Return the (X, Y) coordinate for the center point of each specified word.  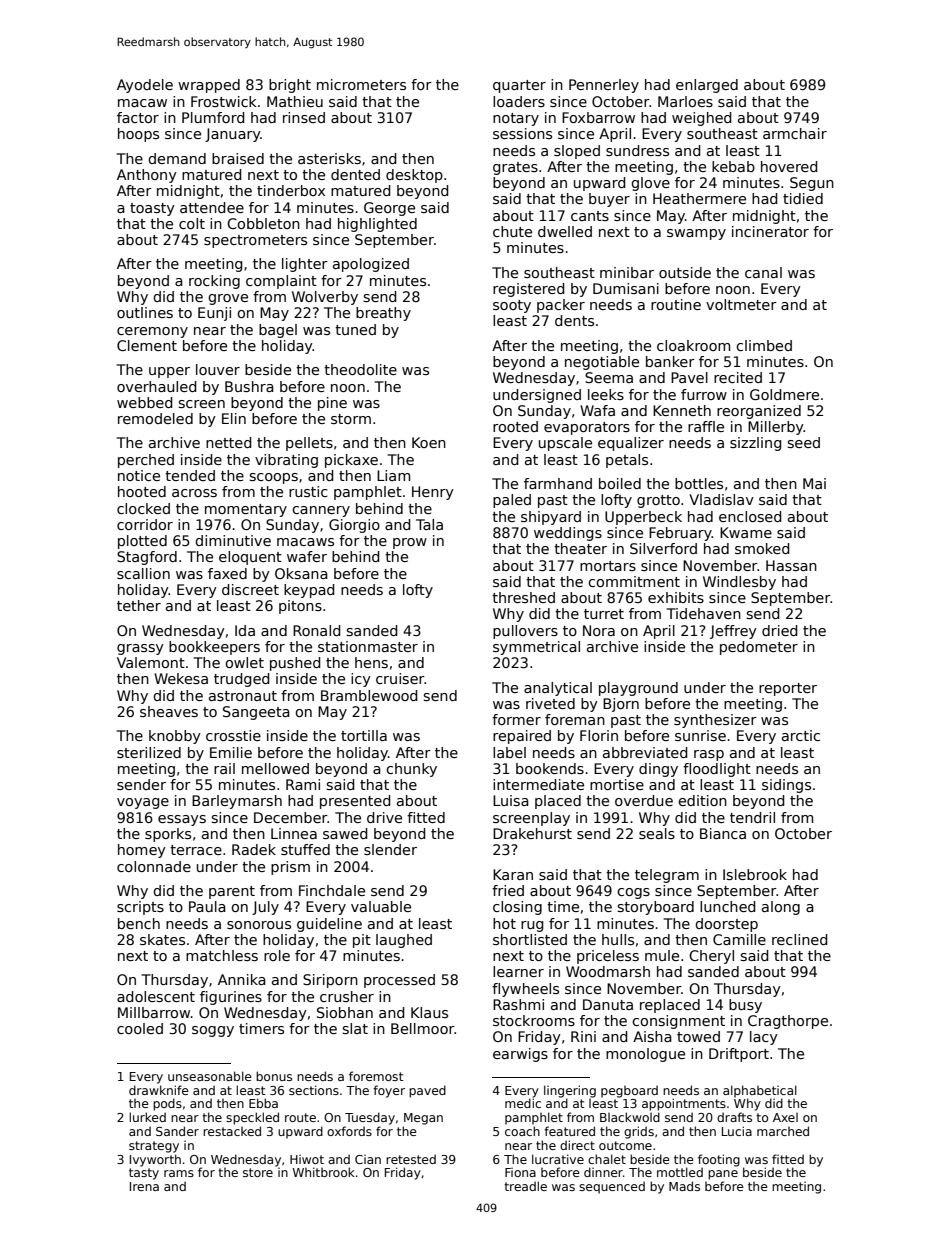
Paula (207, 906)
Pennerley (604, 86)
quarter (519, 86)
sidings (786, 786)
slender (390, 849)
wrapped (209, 86)
